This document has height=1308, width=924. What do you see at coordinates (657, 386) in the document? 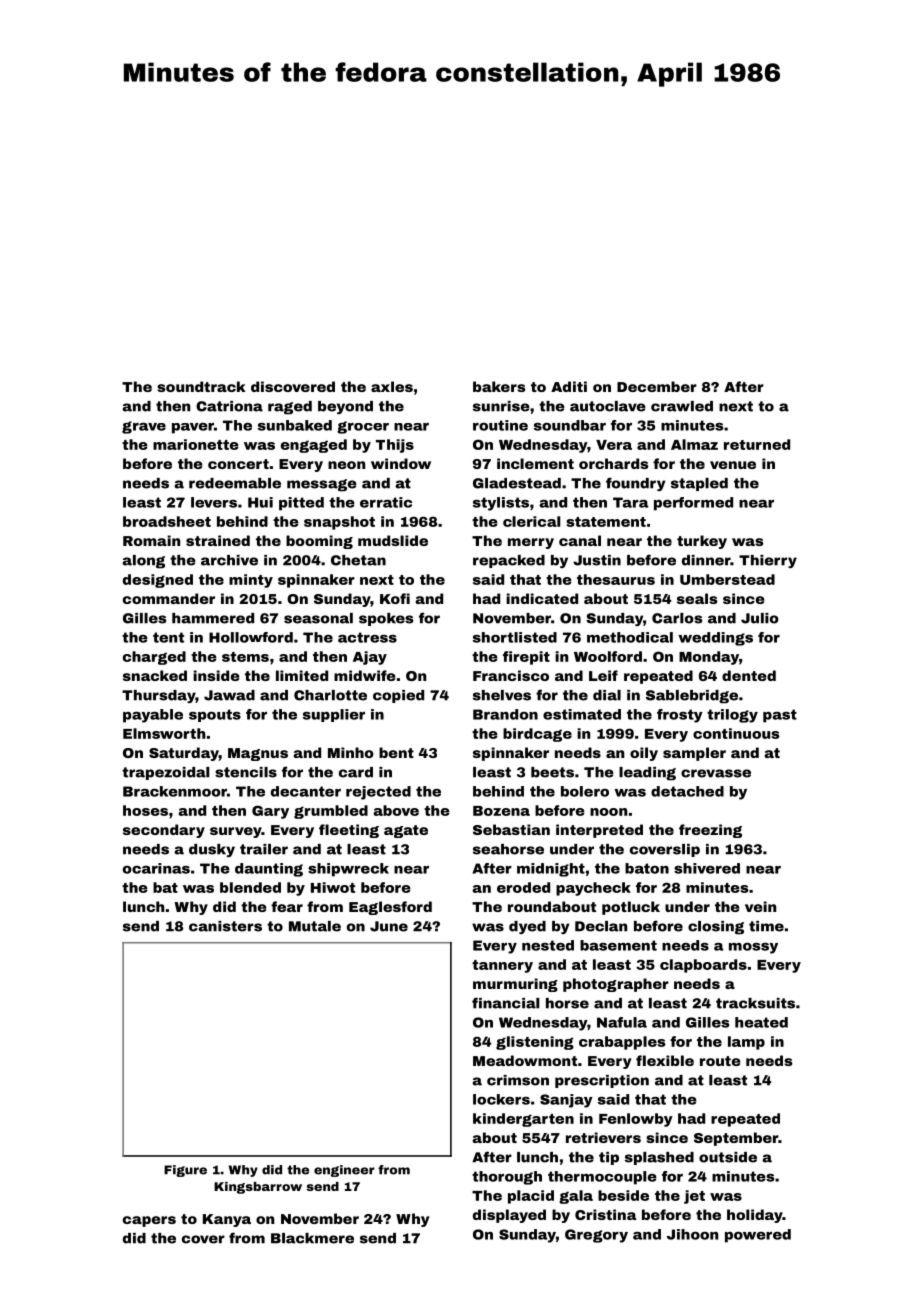
I see `December` at bounding box center [657, 386].
